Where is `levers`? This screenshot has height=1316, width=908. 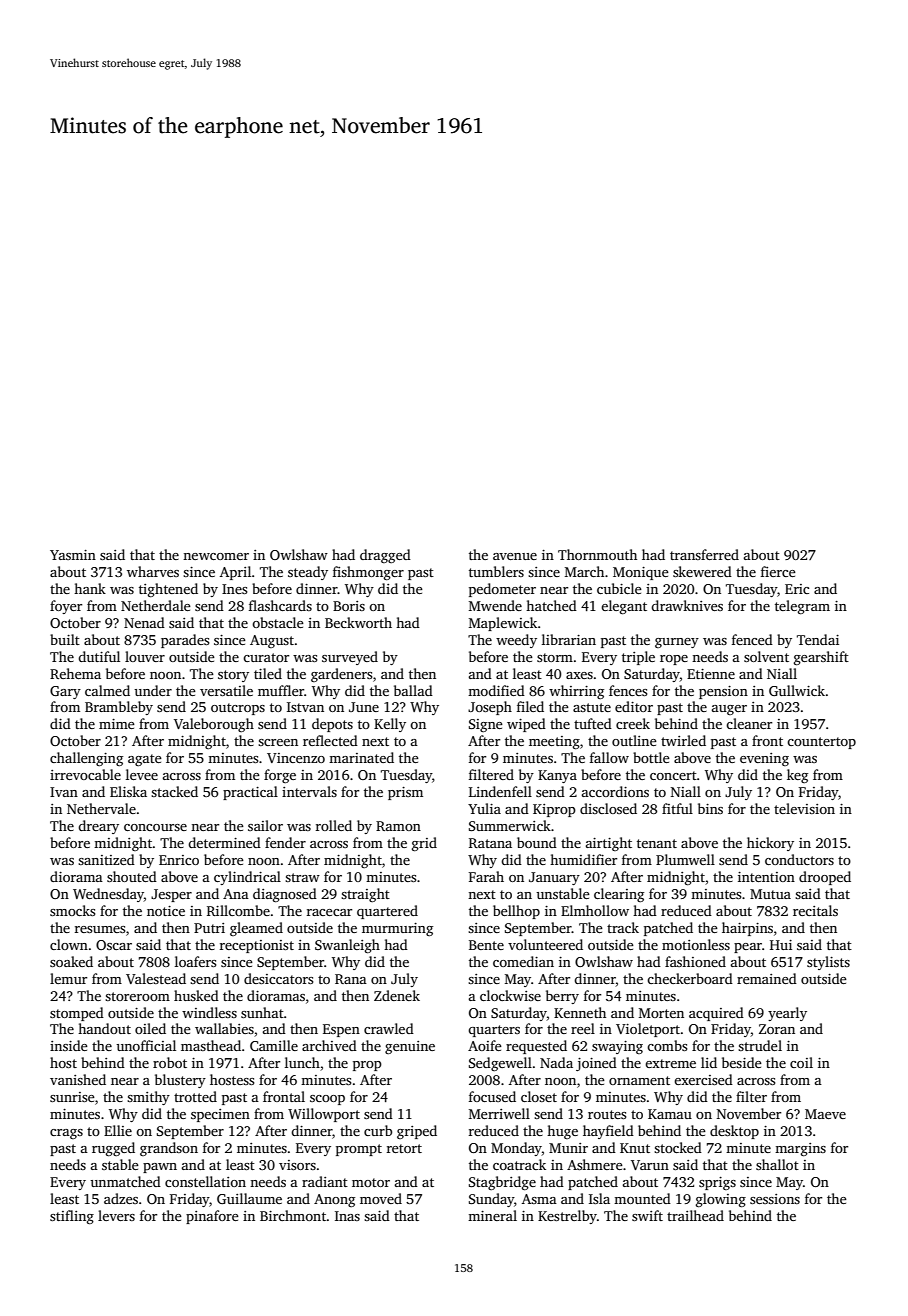
levers is located at coordinates (116, 1215).
